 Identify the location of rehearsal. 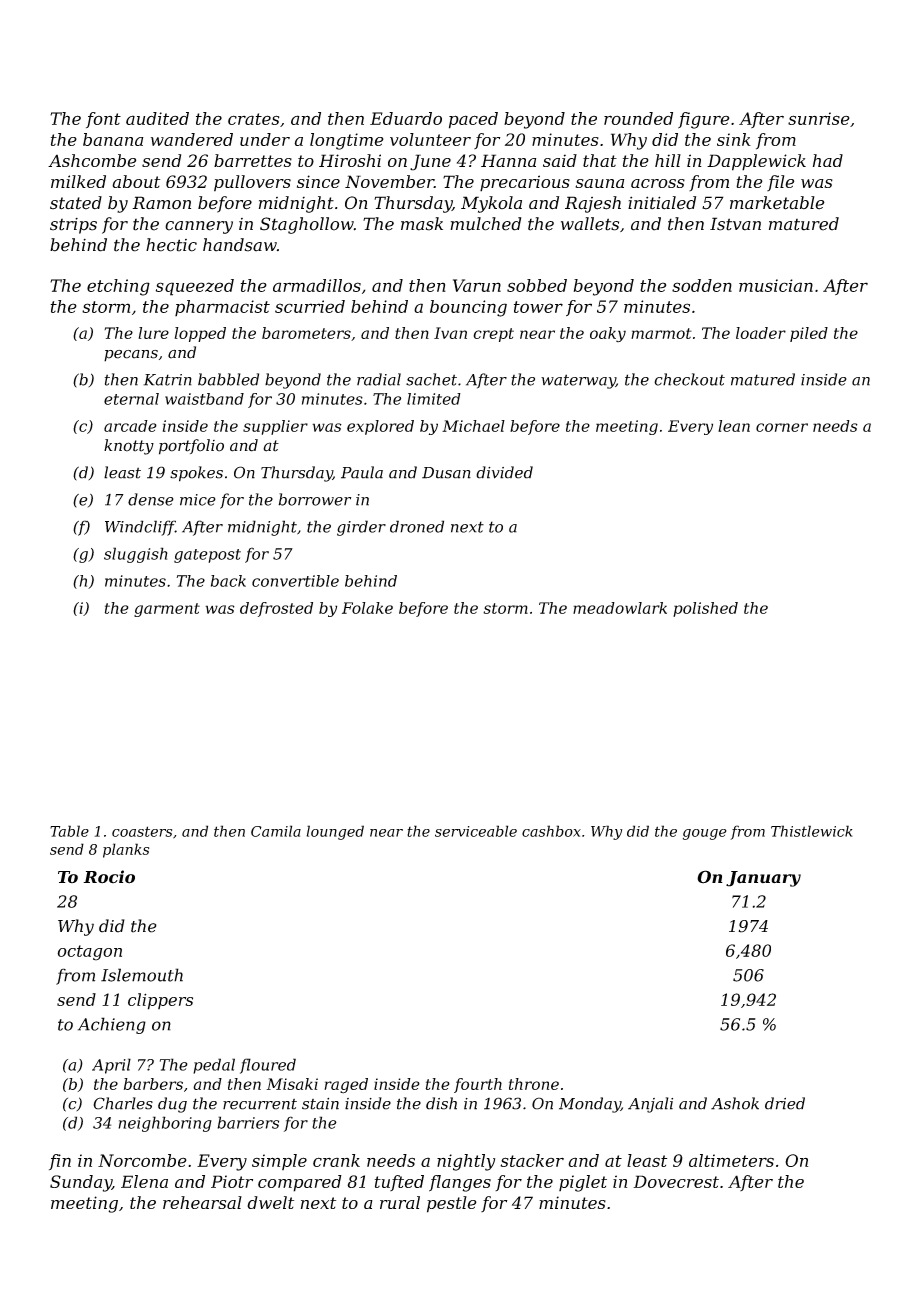
(202, 1202).
